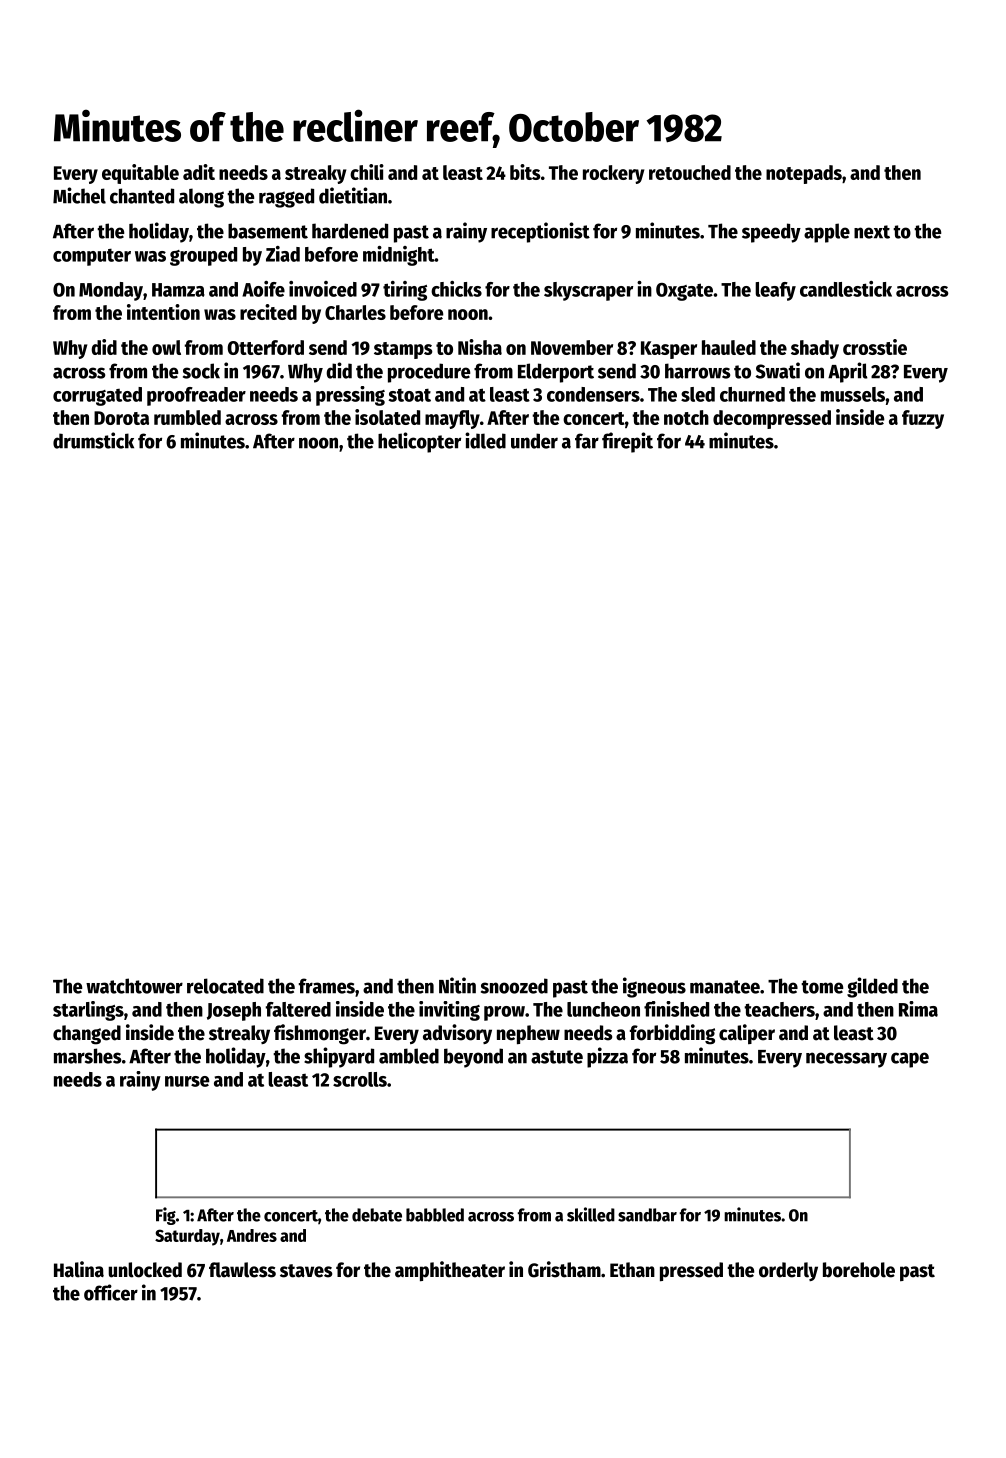  I want to click on Monday, so click(111, 291).
